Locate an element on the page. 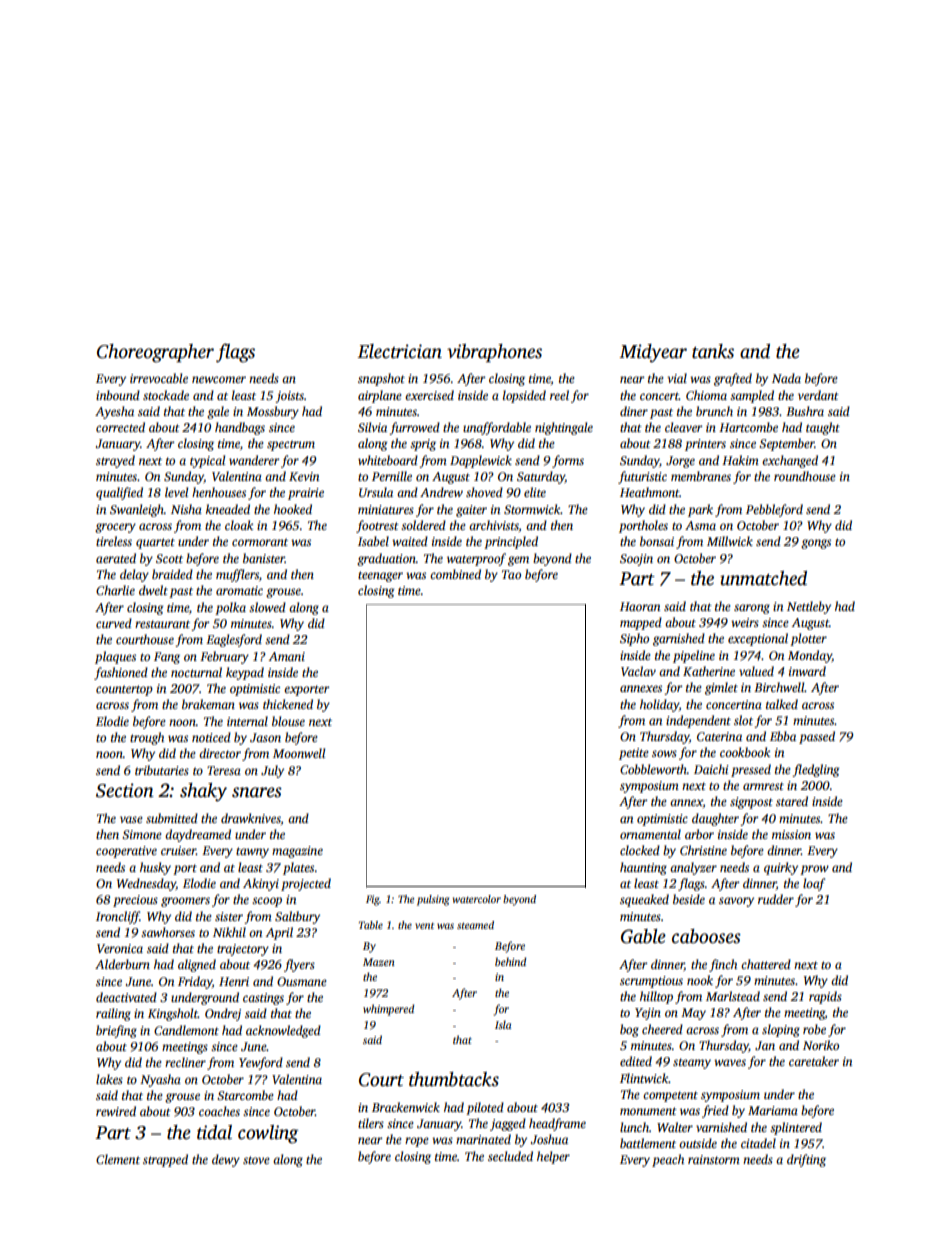 The image size is (952, 1233). rope is located at coordinates (417, 1142).
